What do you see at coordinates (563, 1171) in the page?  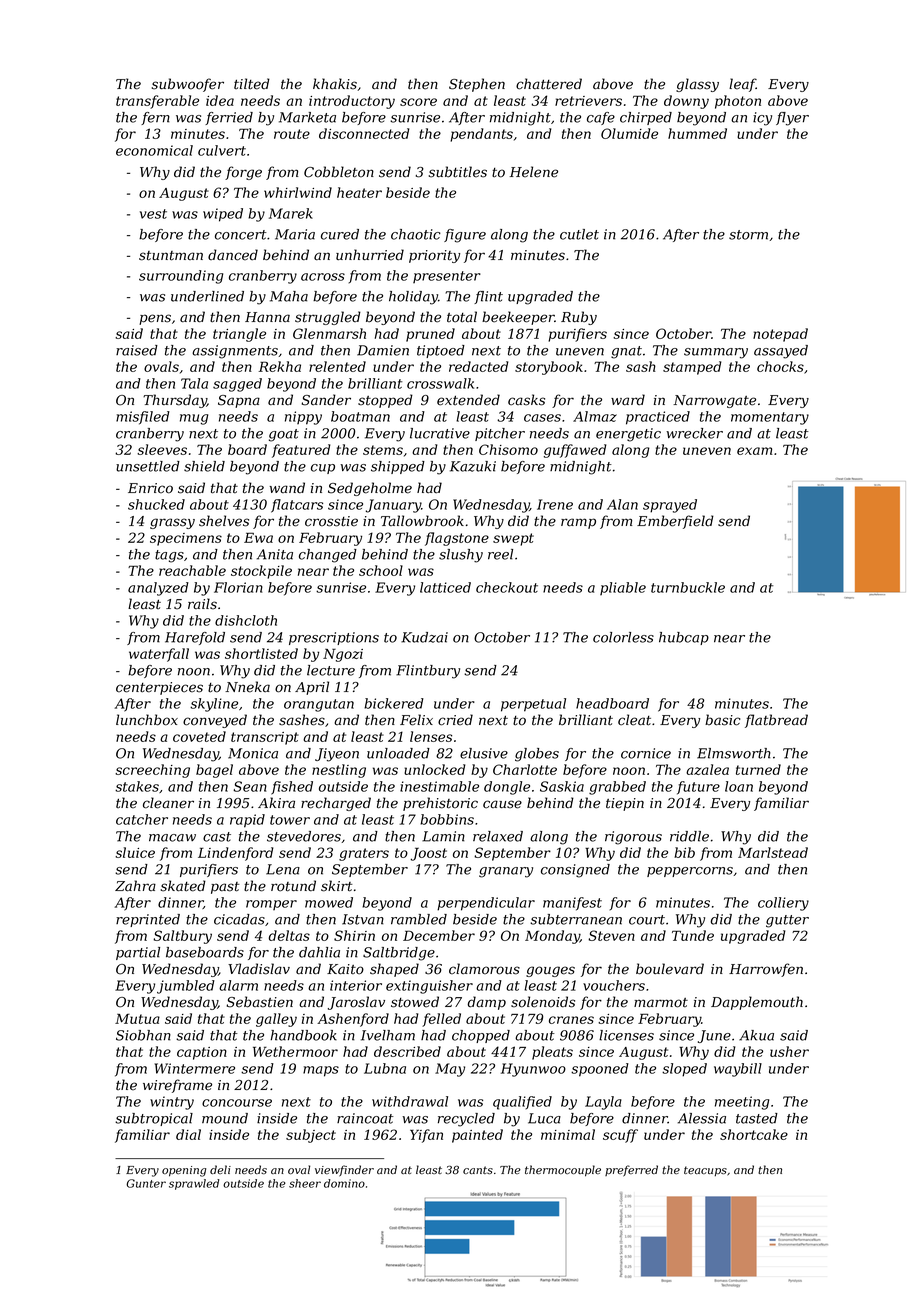 I see `thermocouple` at bounding box center [563, 1171].
